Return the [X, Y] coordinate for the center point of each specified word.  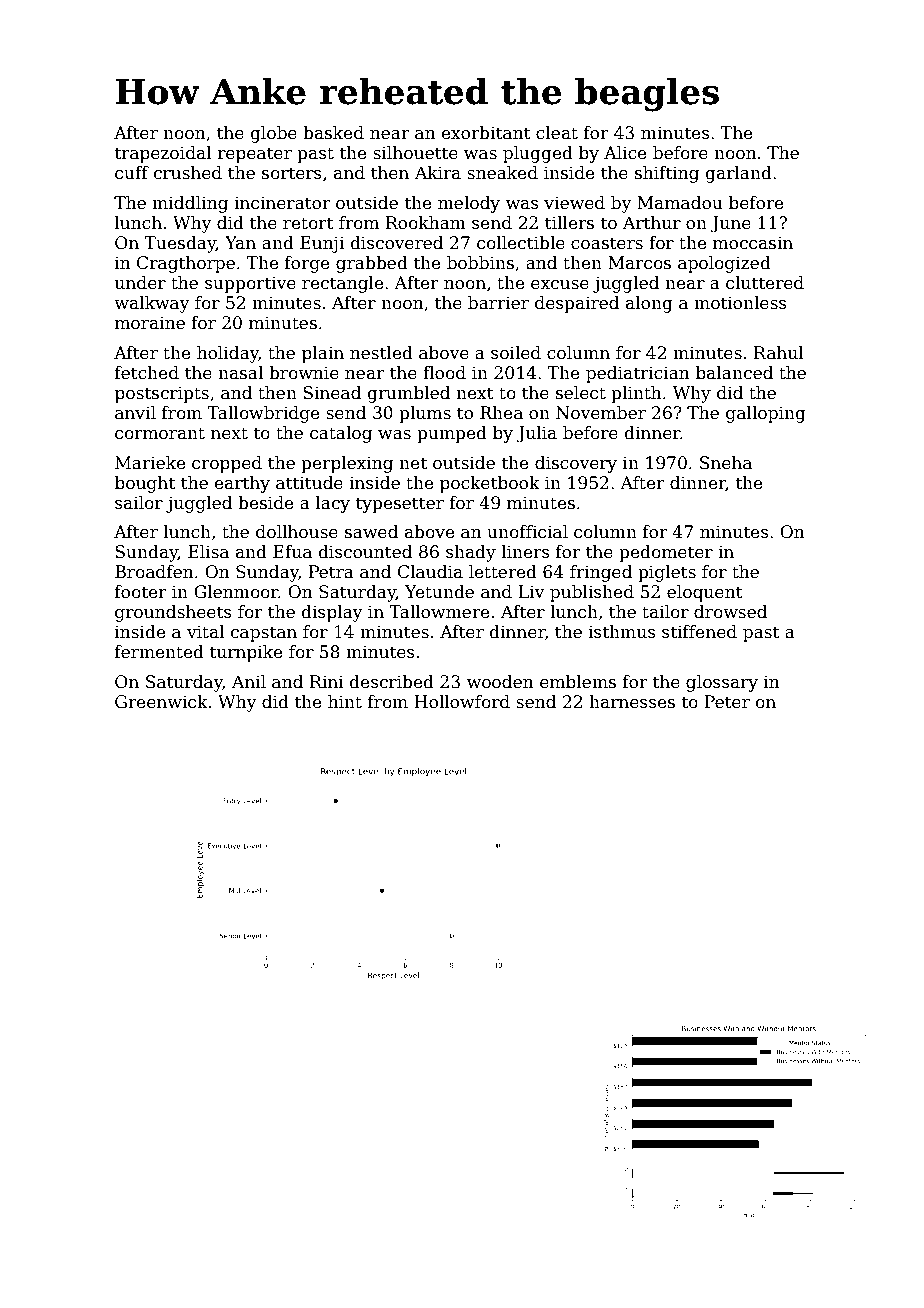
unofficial [527, 532]
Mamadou [680, 203]
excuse [560, 285]
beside [265, 503]
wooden [500, 682]
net [413, 463]
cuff [132, 173]
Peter [727, 702]
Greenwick [161, 702]
